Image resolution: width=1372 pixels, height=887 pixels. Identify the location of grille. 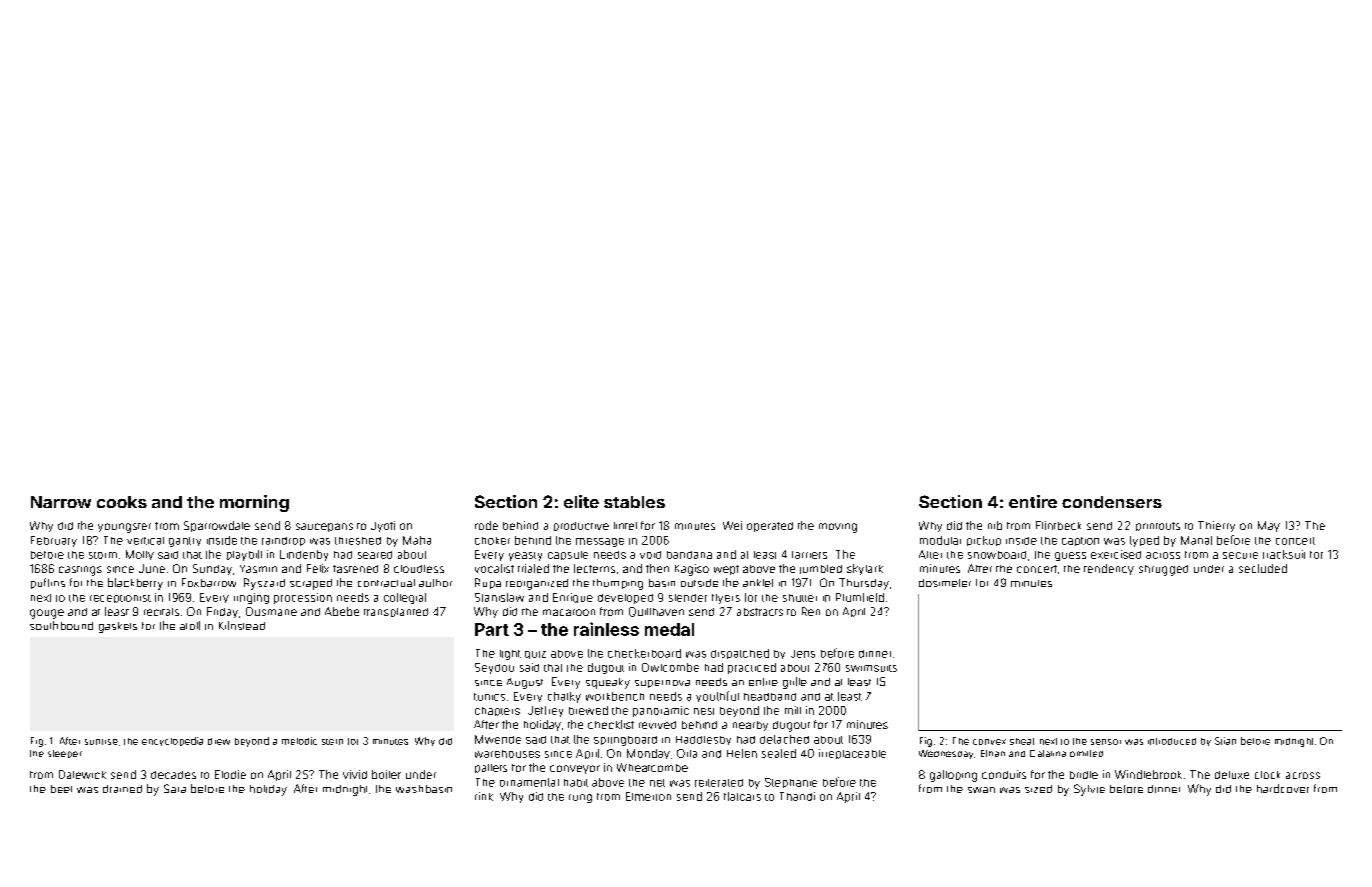
(795, 683).
